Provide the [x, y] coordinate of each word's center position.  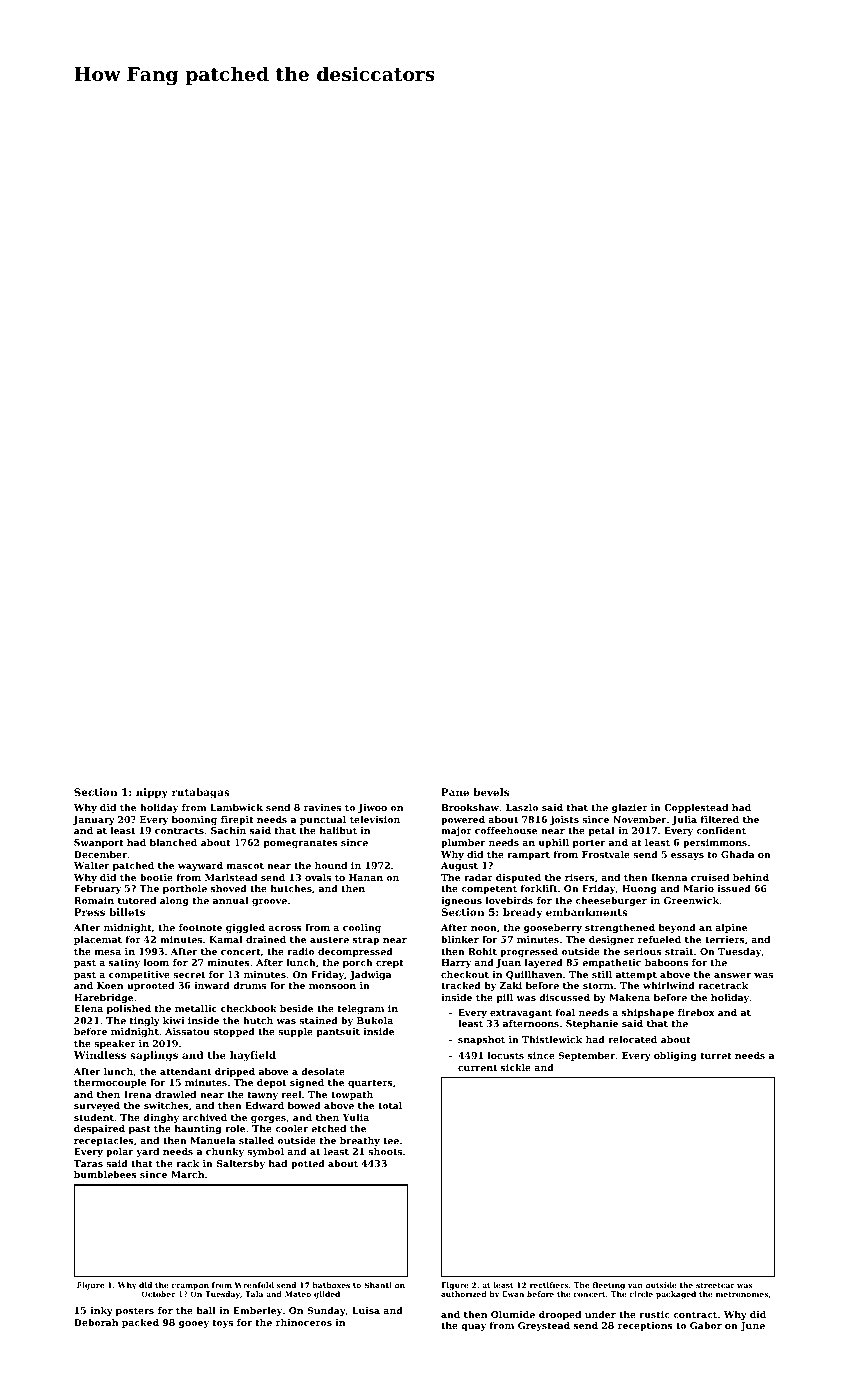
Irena [138, 1094]
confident [721, 830]
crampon [190, 1287]
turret [716, 1055]
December [100, 854]
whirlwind [669, 985]
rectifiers [549, 1285]
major [456, 831]
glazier [630, 808]
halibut [338, 830]
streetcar [715, 1285]
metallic [196, 1008]
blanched [173, 842]
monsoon [332, 986]
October [158, 1294]
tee [391, 1140]
